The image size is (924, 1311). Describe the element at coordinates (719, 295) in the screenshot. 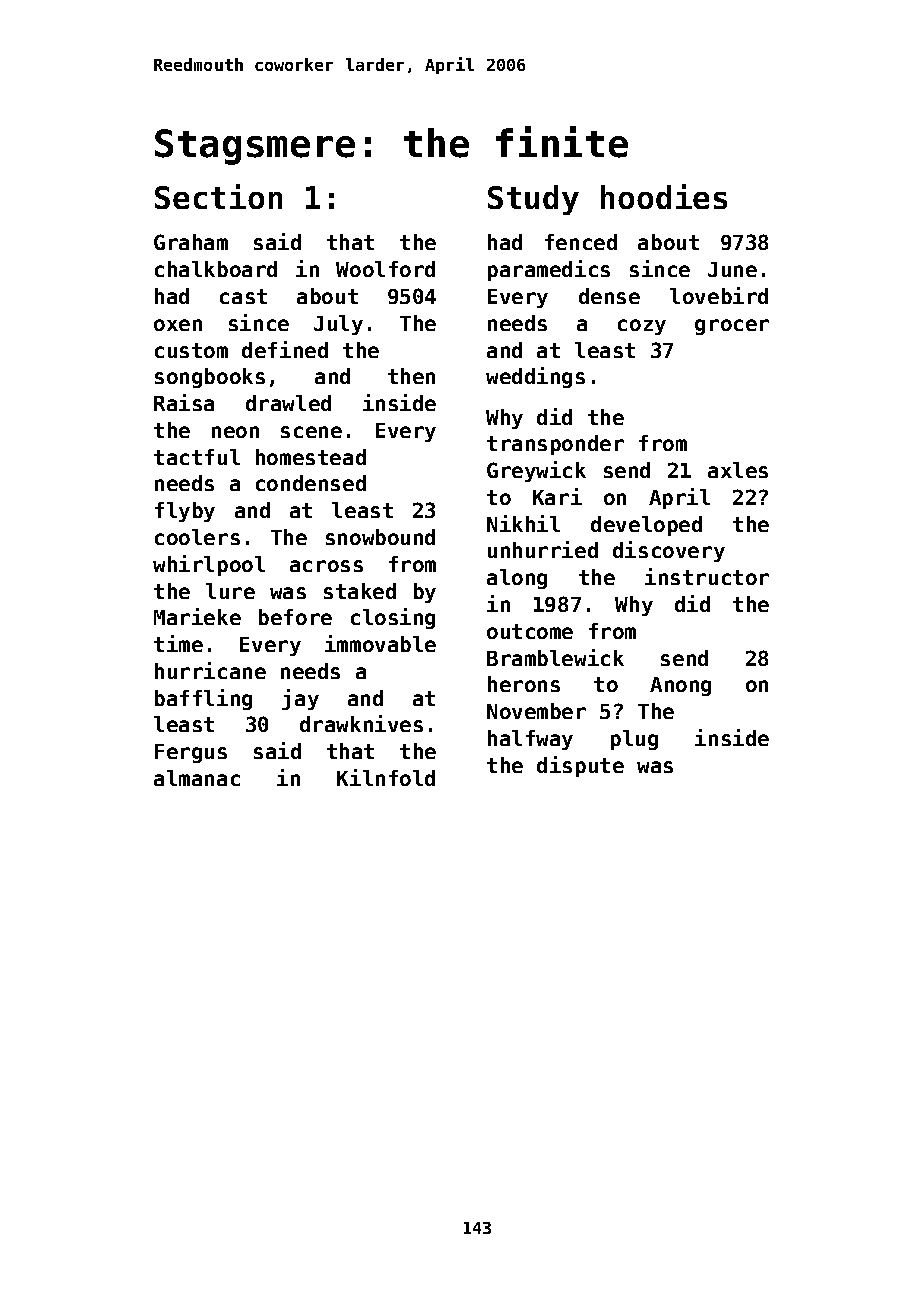

I see `lovebird` at that location.
